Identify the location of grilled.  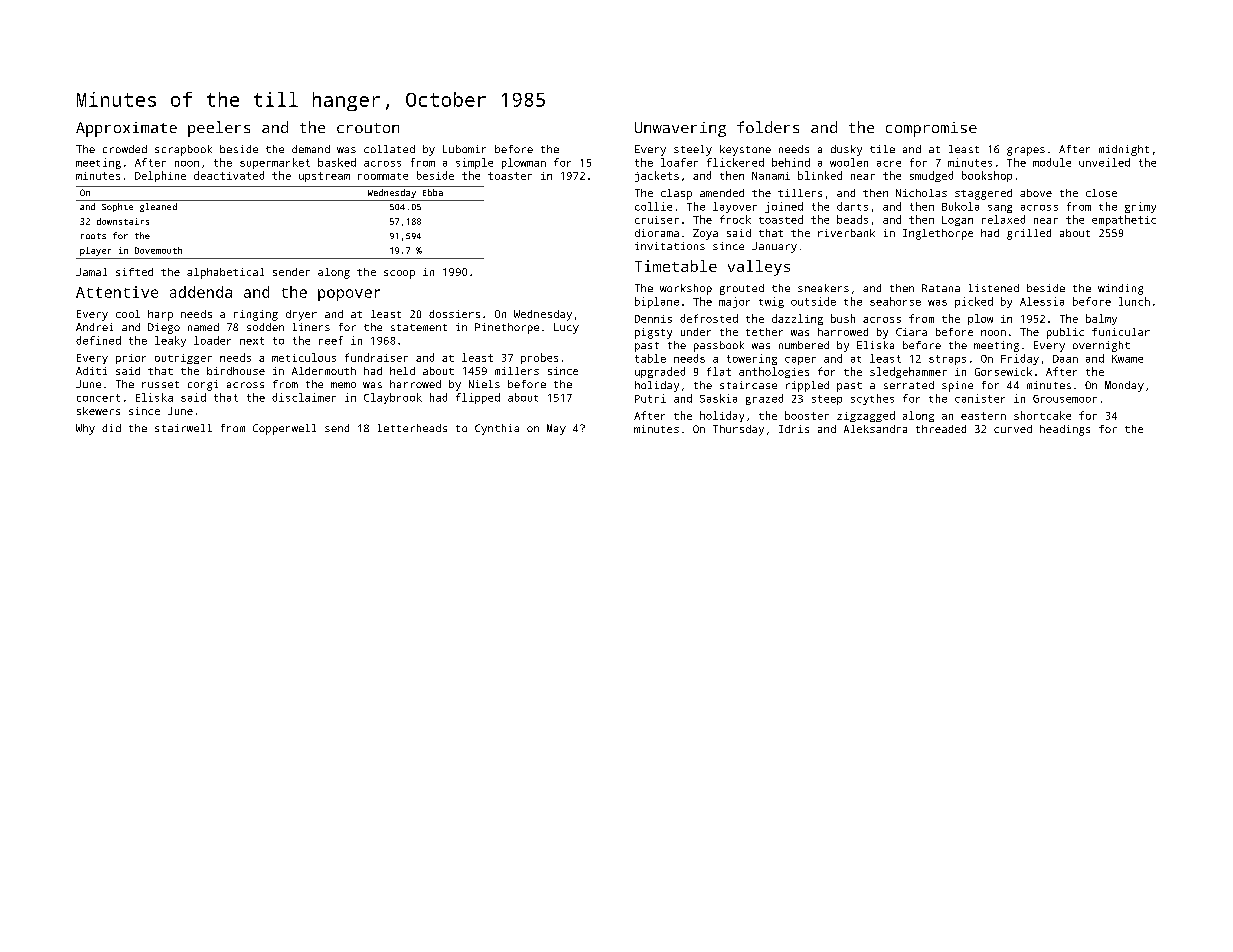
(1029, 234).
